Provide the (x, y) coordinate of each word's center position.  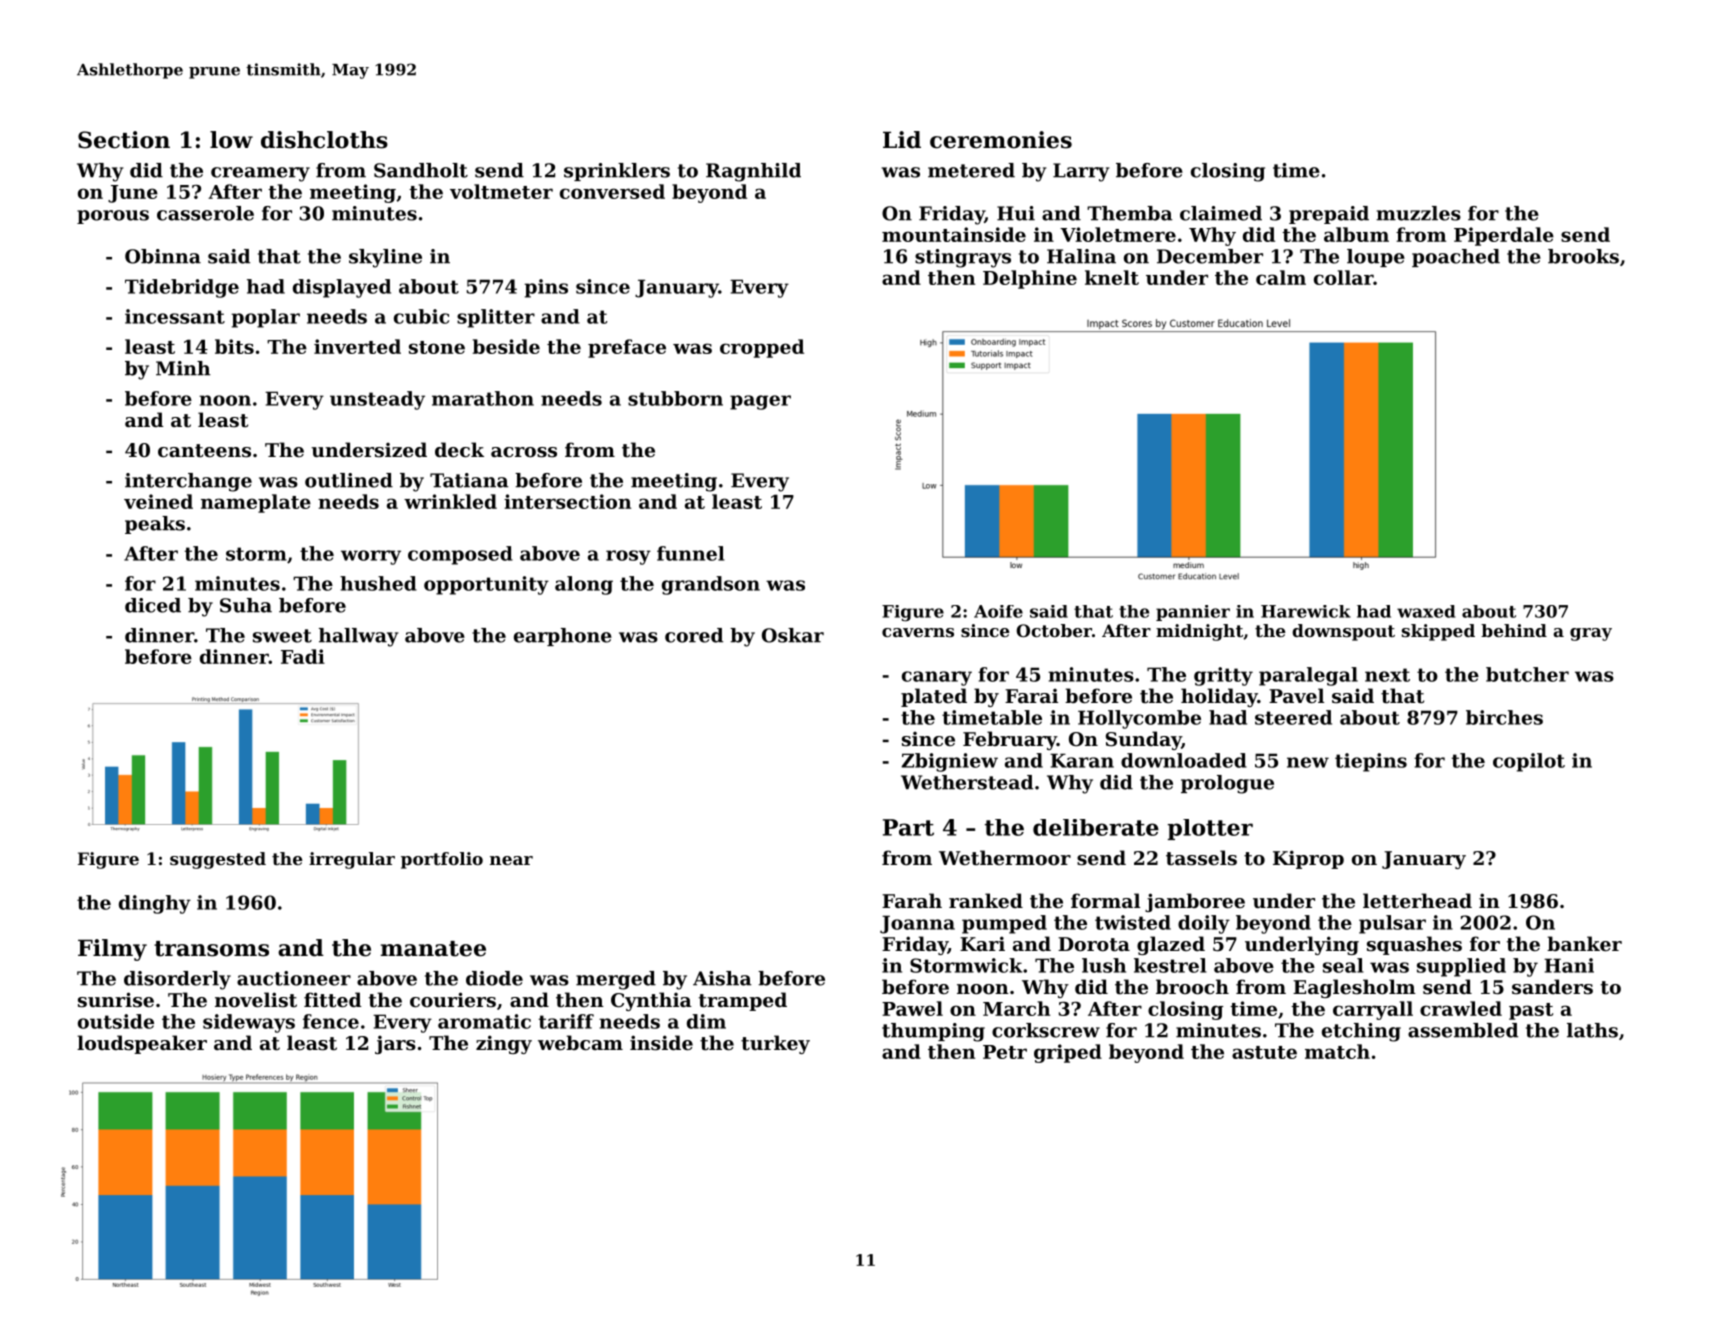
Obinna (163, 256)
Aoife (998, 611)
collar (1344, 277)
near (511, 860)
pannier (1193, 613)
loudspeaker (142, 1044)
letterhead (1417, 901)
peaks (155, 525)
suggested (218, 860)
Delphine (1030, 279)
